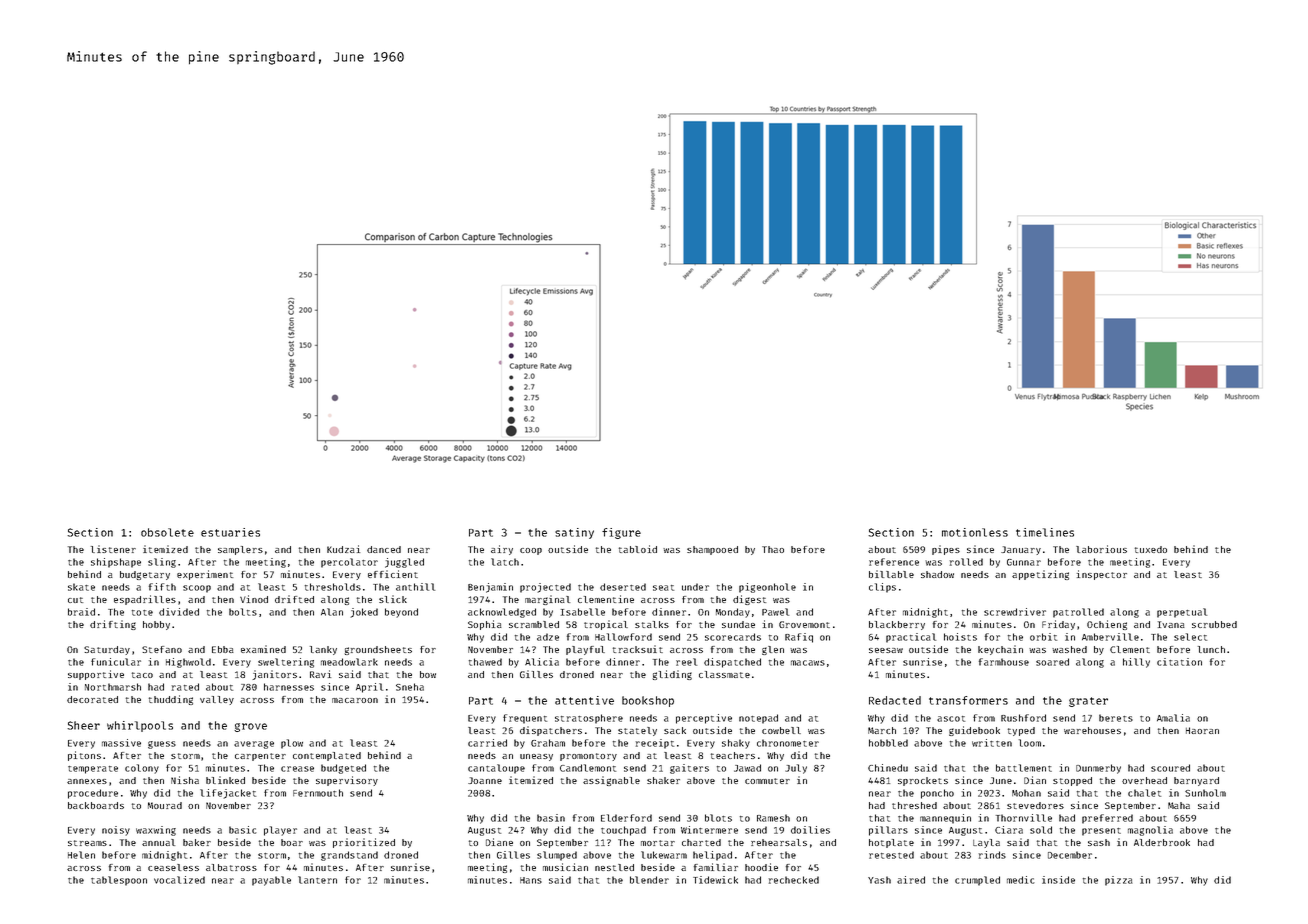 The height and width of the screenshot is (924, 1308). Describe the element at coordinates (292, 744) in the screenshot. I see `plow` at that location.
